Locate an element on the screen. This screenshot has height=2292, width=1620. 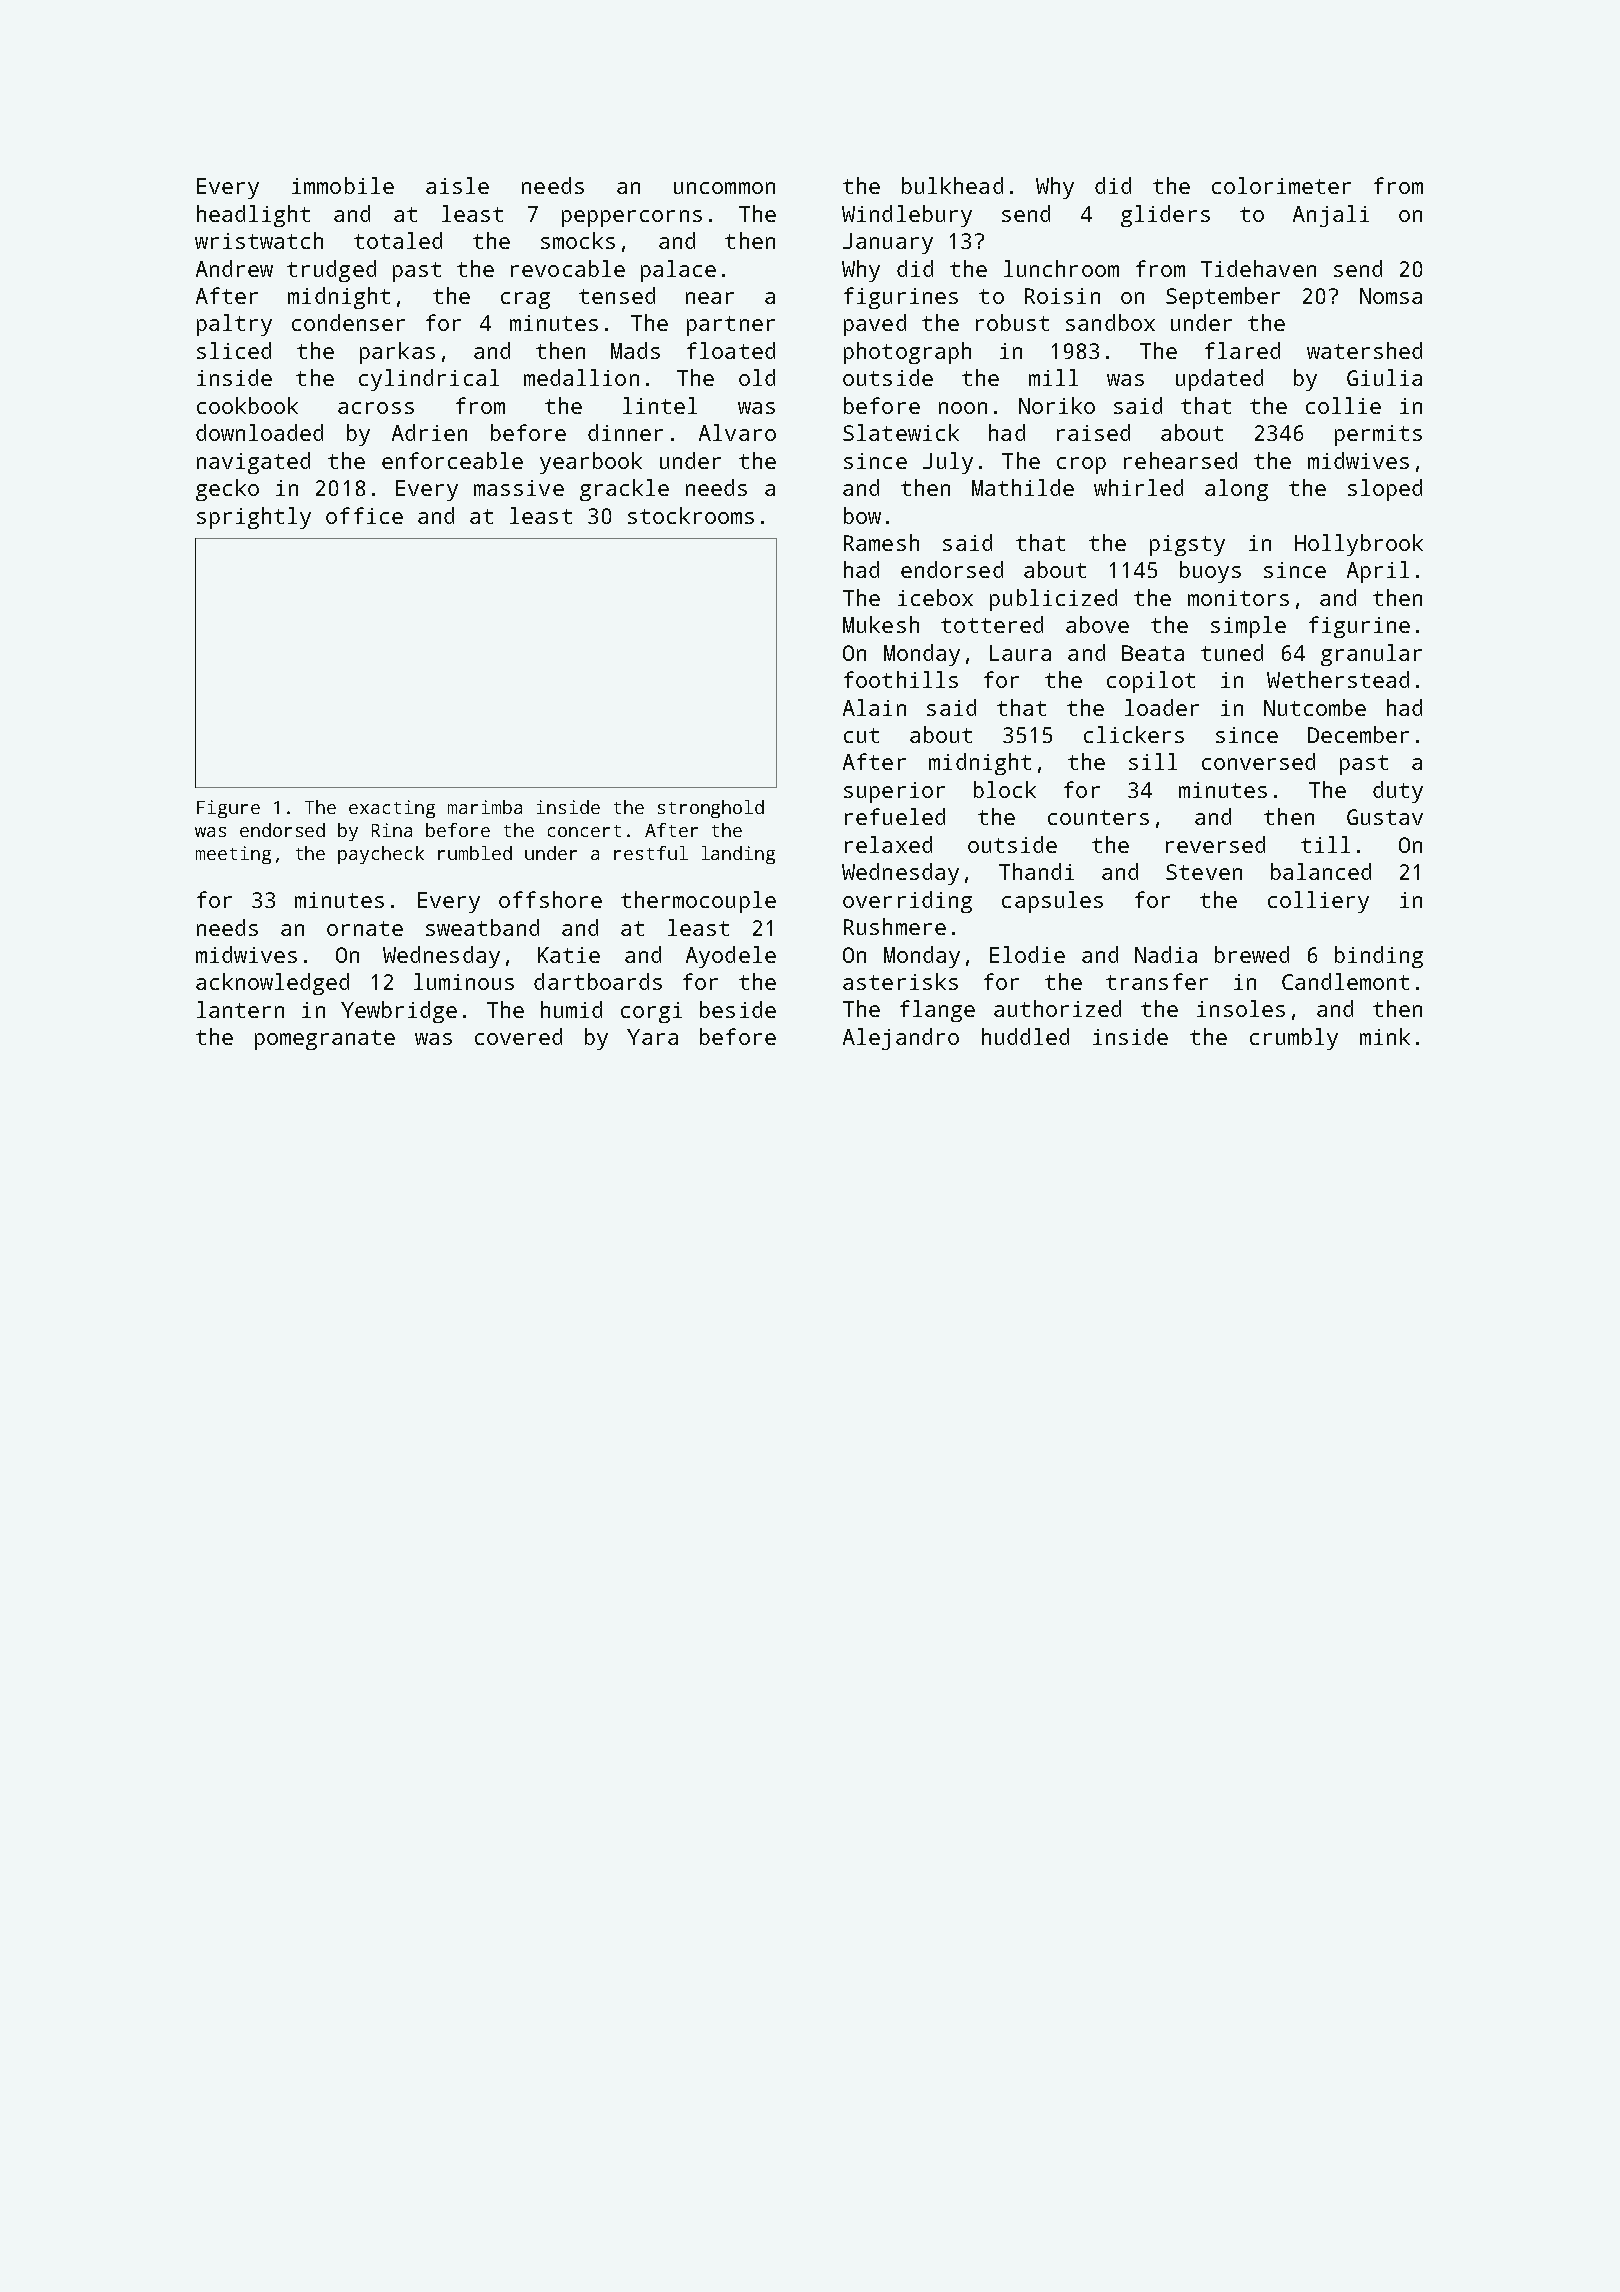
office is located at coordinates (364, 515).
